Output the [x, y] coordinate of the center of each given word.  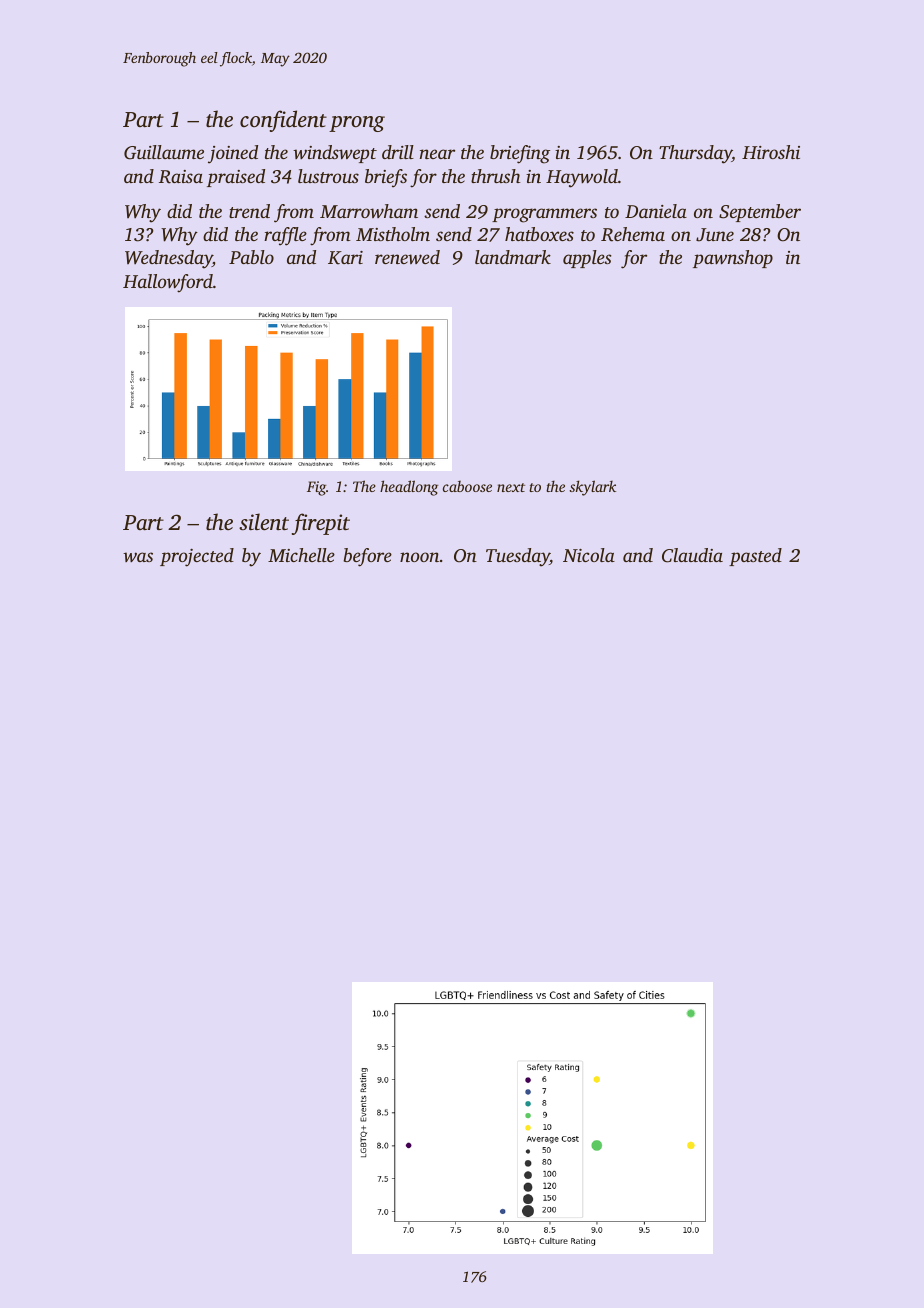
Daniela [656, 211]
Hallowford [168, 283]
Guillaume [164, 152]
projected [197, 557]
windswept [335, 154]
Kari [345, 258]
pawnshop [733, 259]
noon [419, 557]
